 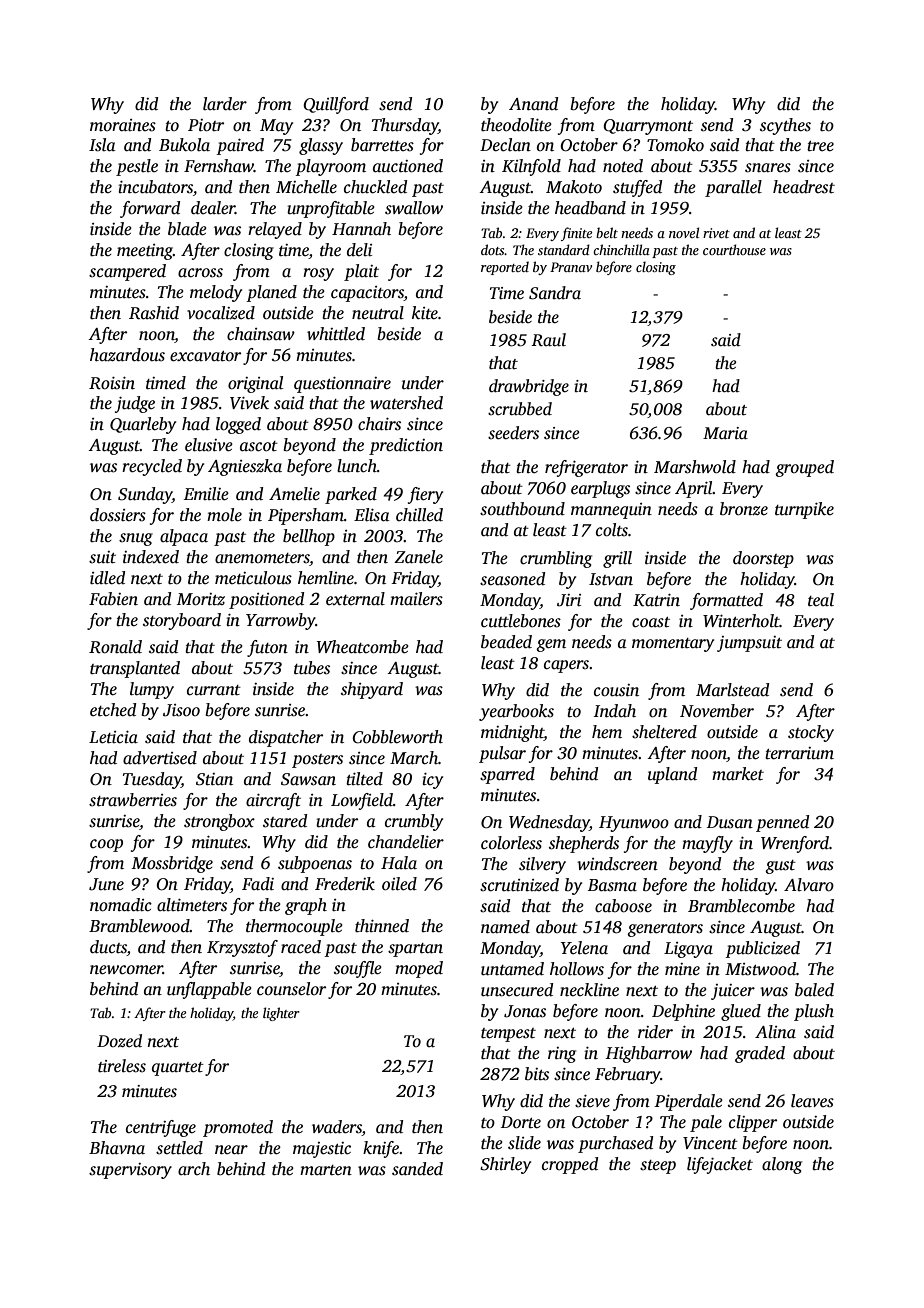 What do you see at coordinates (762, 949) in the screenshot?
I see `publicized` at bounding box center [762, 949].
